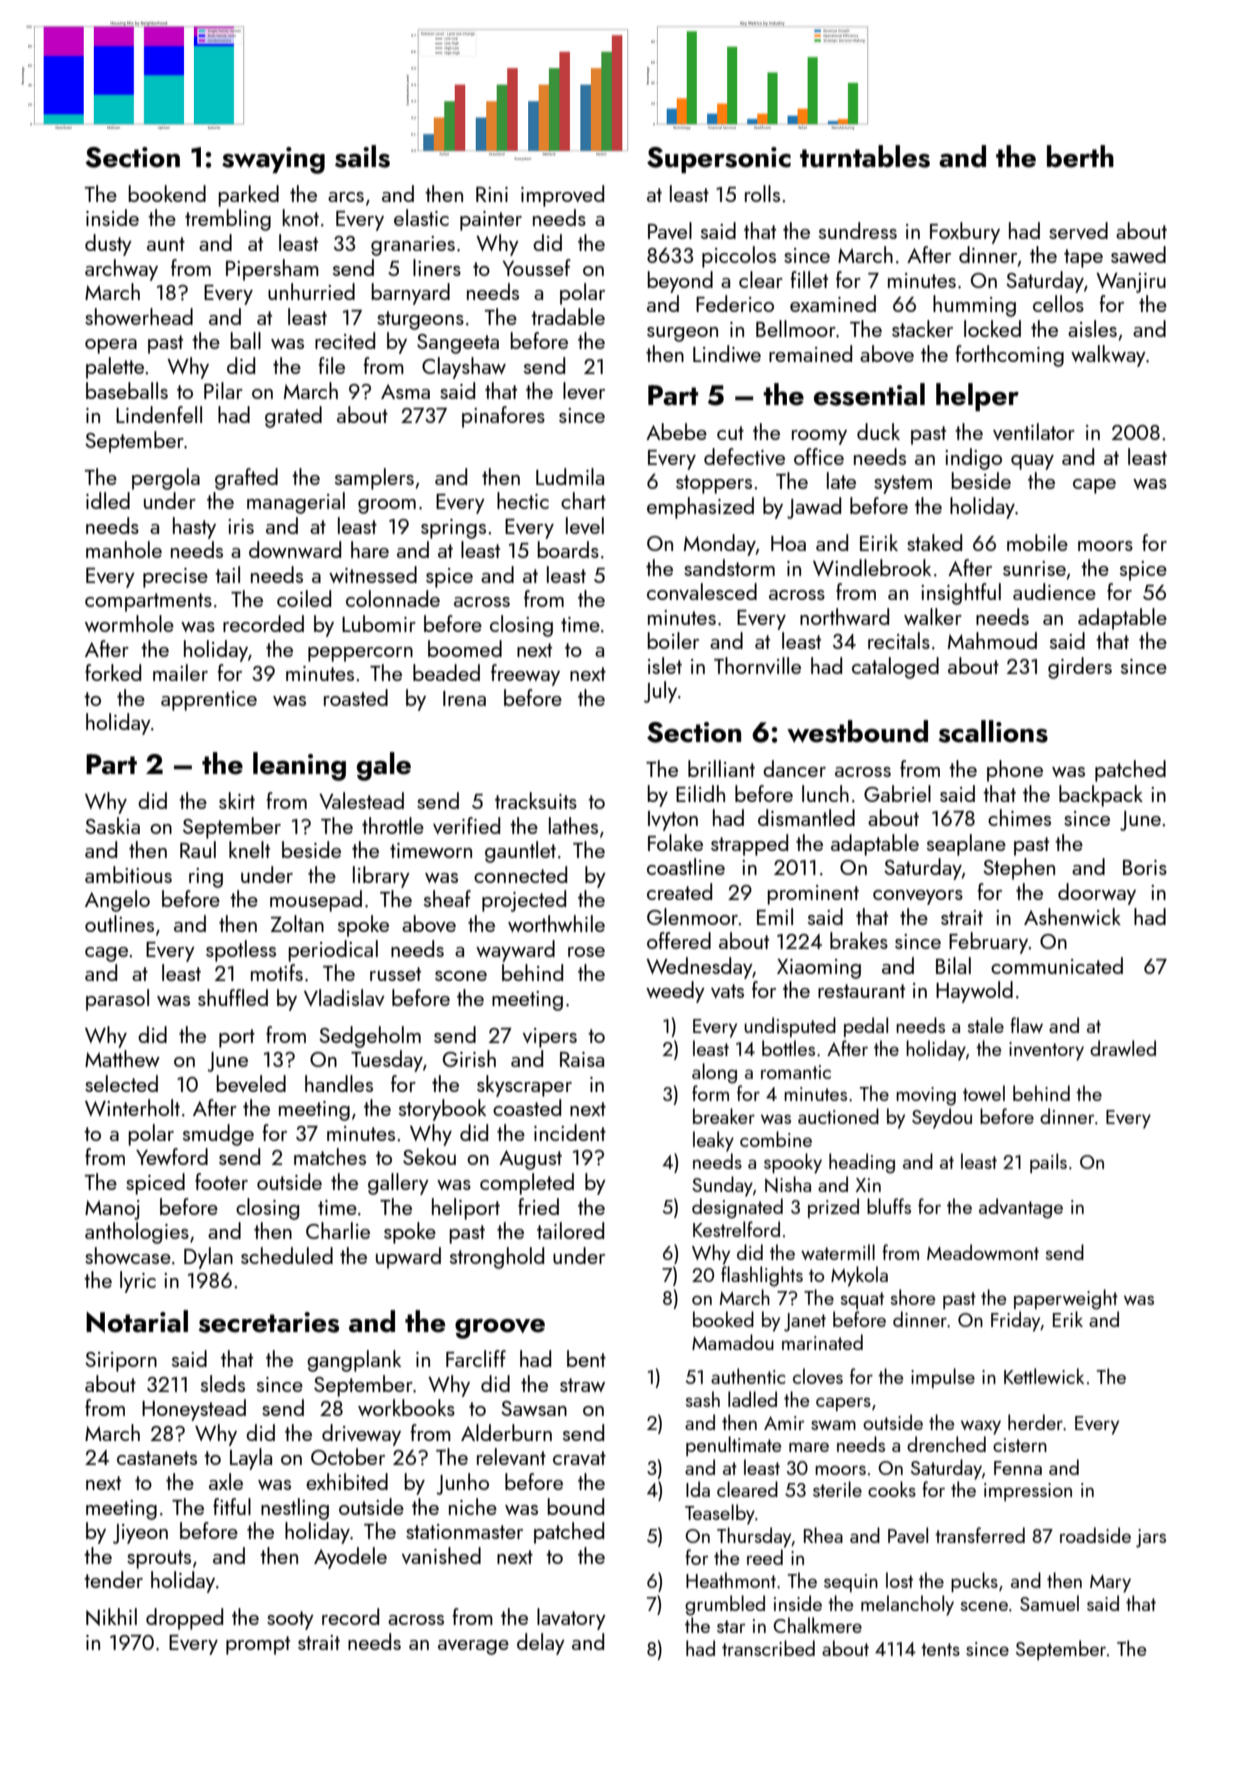 The height and width of the page is (1771, 1252). I want to click on Pilar, so click(223, 390).
